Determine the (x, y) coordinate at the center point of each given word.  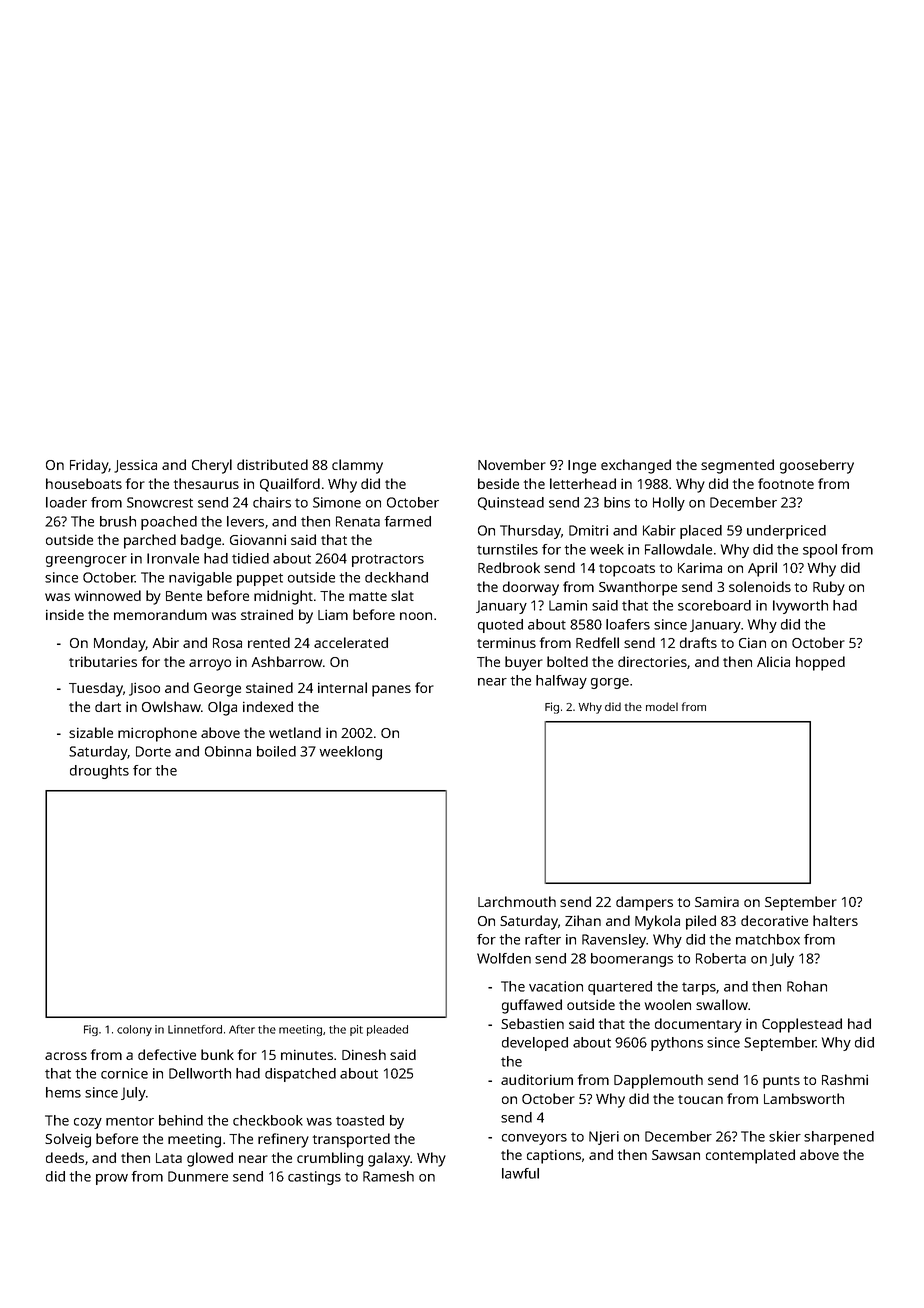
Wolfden (504, 958)
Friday (89, 466)
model (662, 706)
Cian (752, 642)
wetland (295, 732)
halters (835, 920)
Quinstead (511, 503)
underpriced (786, 532)
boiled (276, 751)
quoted (500, 626)
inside (65, 614)
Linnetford (195, 1029)
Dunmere (198, 1176)
